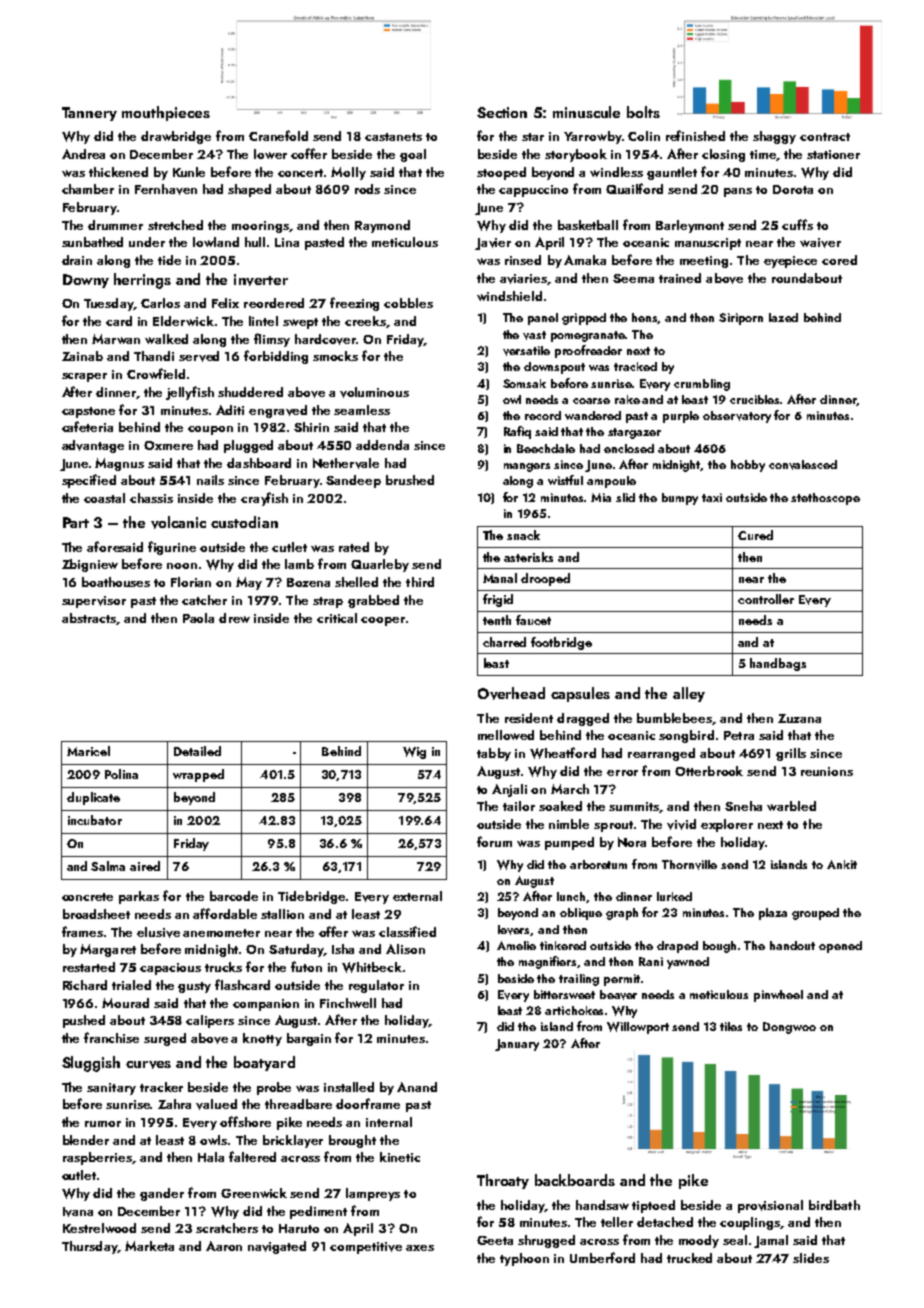 Image resolution: width=924 pixels, height=1308 pixels. Describe the element at coordinates (689, 1258) in the screenshot. I see `trucked` at that location.
